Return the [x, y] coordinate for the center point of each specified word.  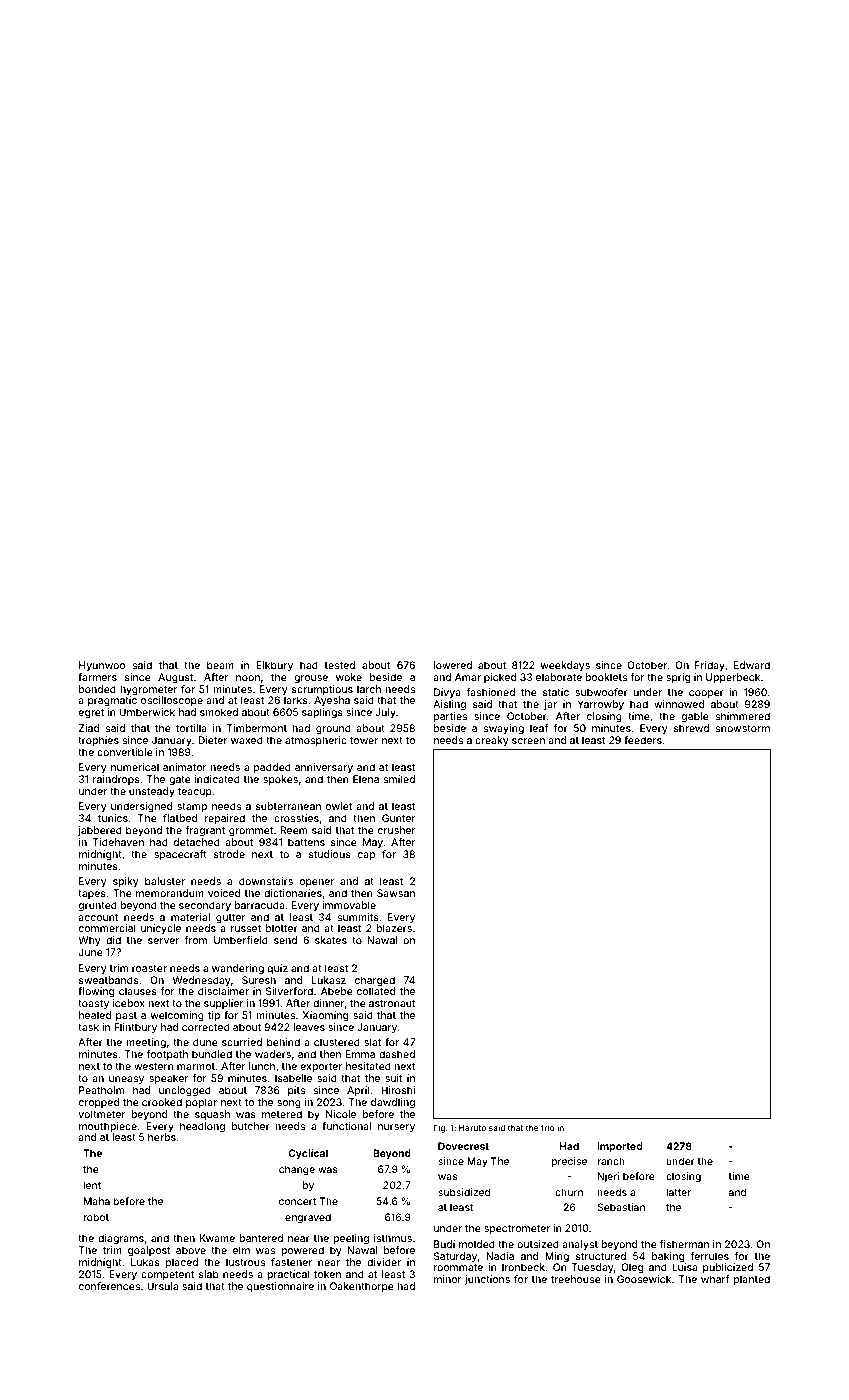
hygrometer [148, 690]
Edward [752, 665]
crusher [396, 830]
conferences [109, 1286]
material [190, 917]
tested [339, 665]
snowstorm [743, 728]
